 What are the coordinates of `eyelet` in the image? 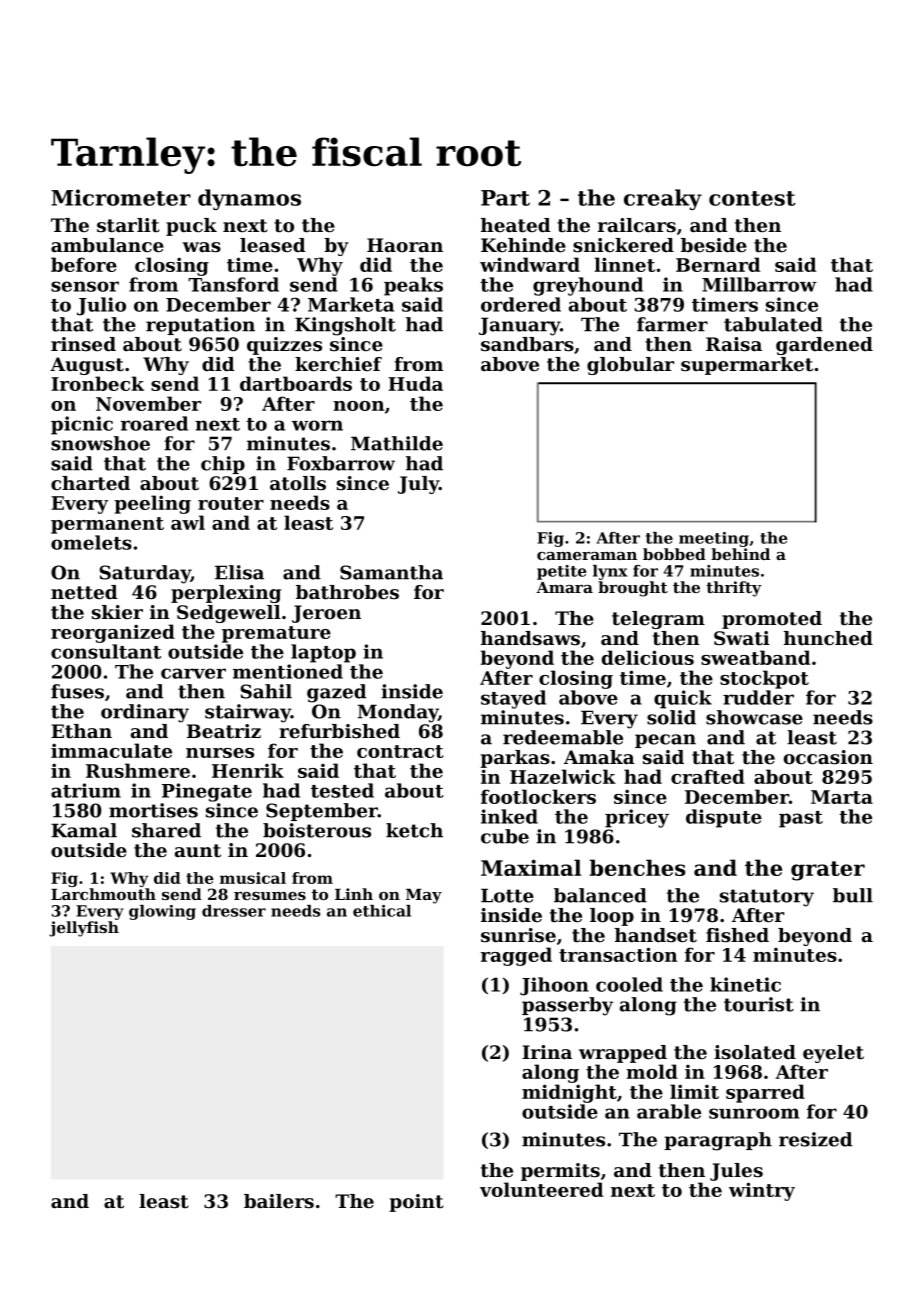 It's located at (833, 1054).
